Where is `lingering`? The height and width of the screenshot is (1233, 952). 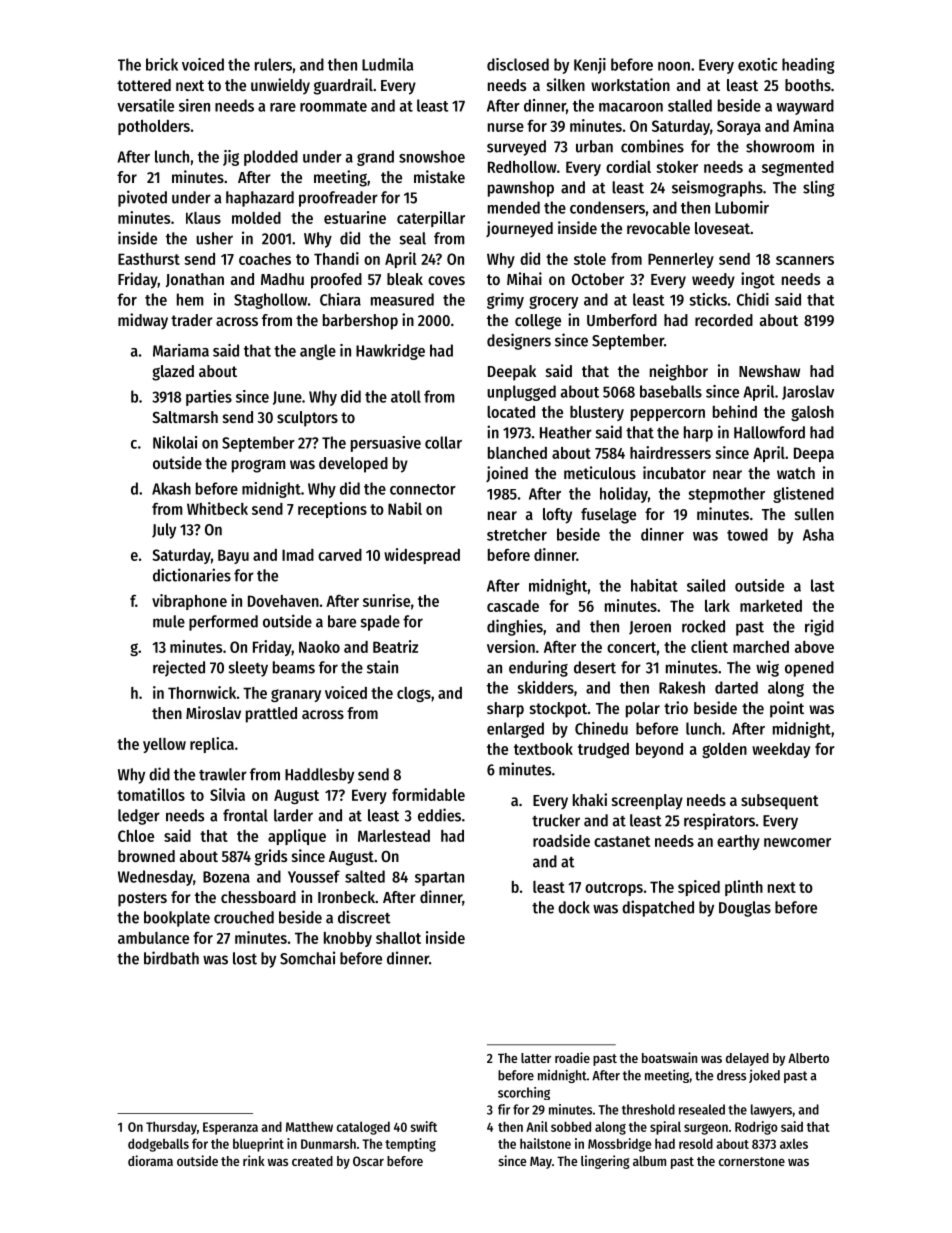 lingering is located at coordinates (605, 1162).
